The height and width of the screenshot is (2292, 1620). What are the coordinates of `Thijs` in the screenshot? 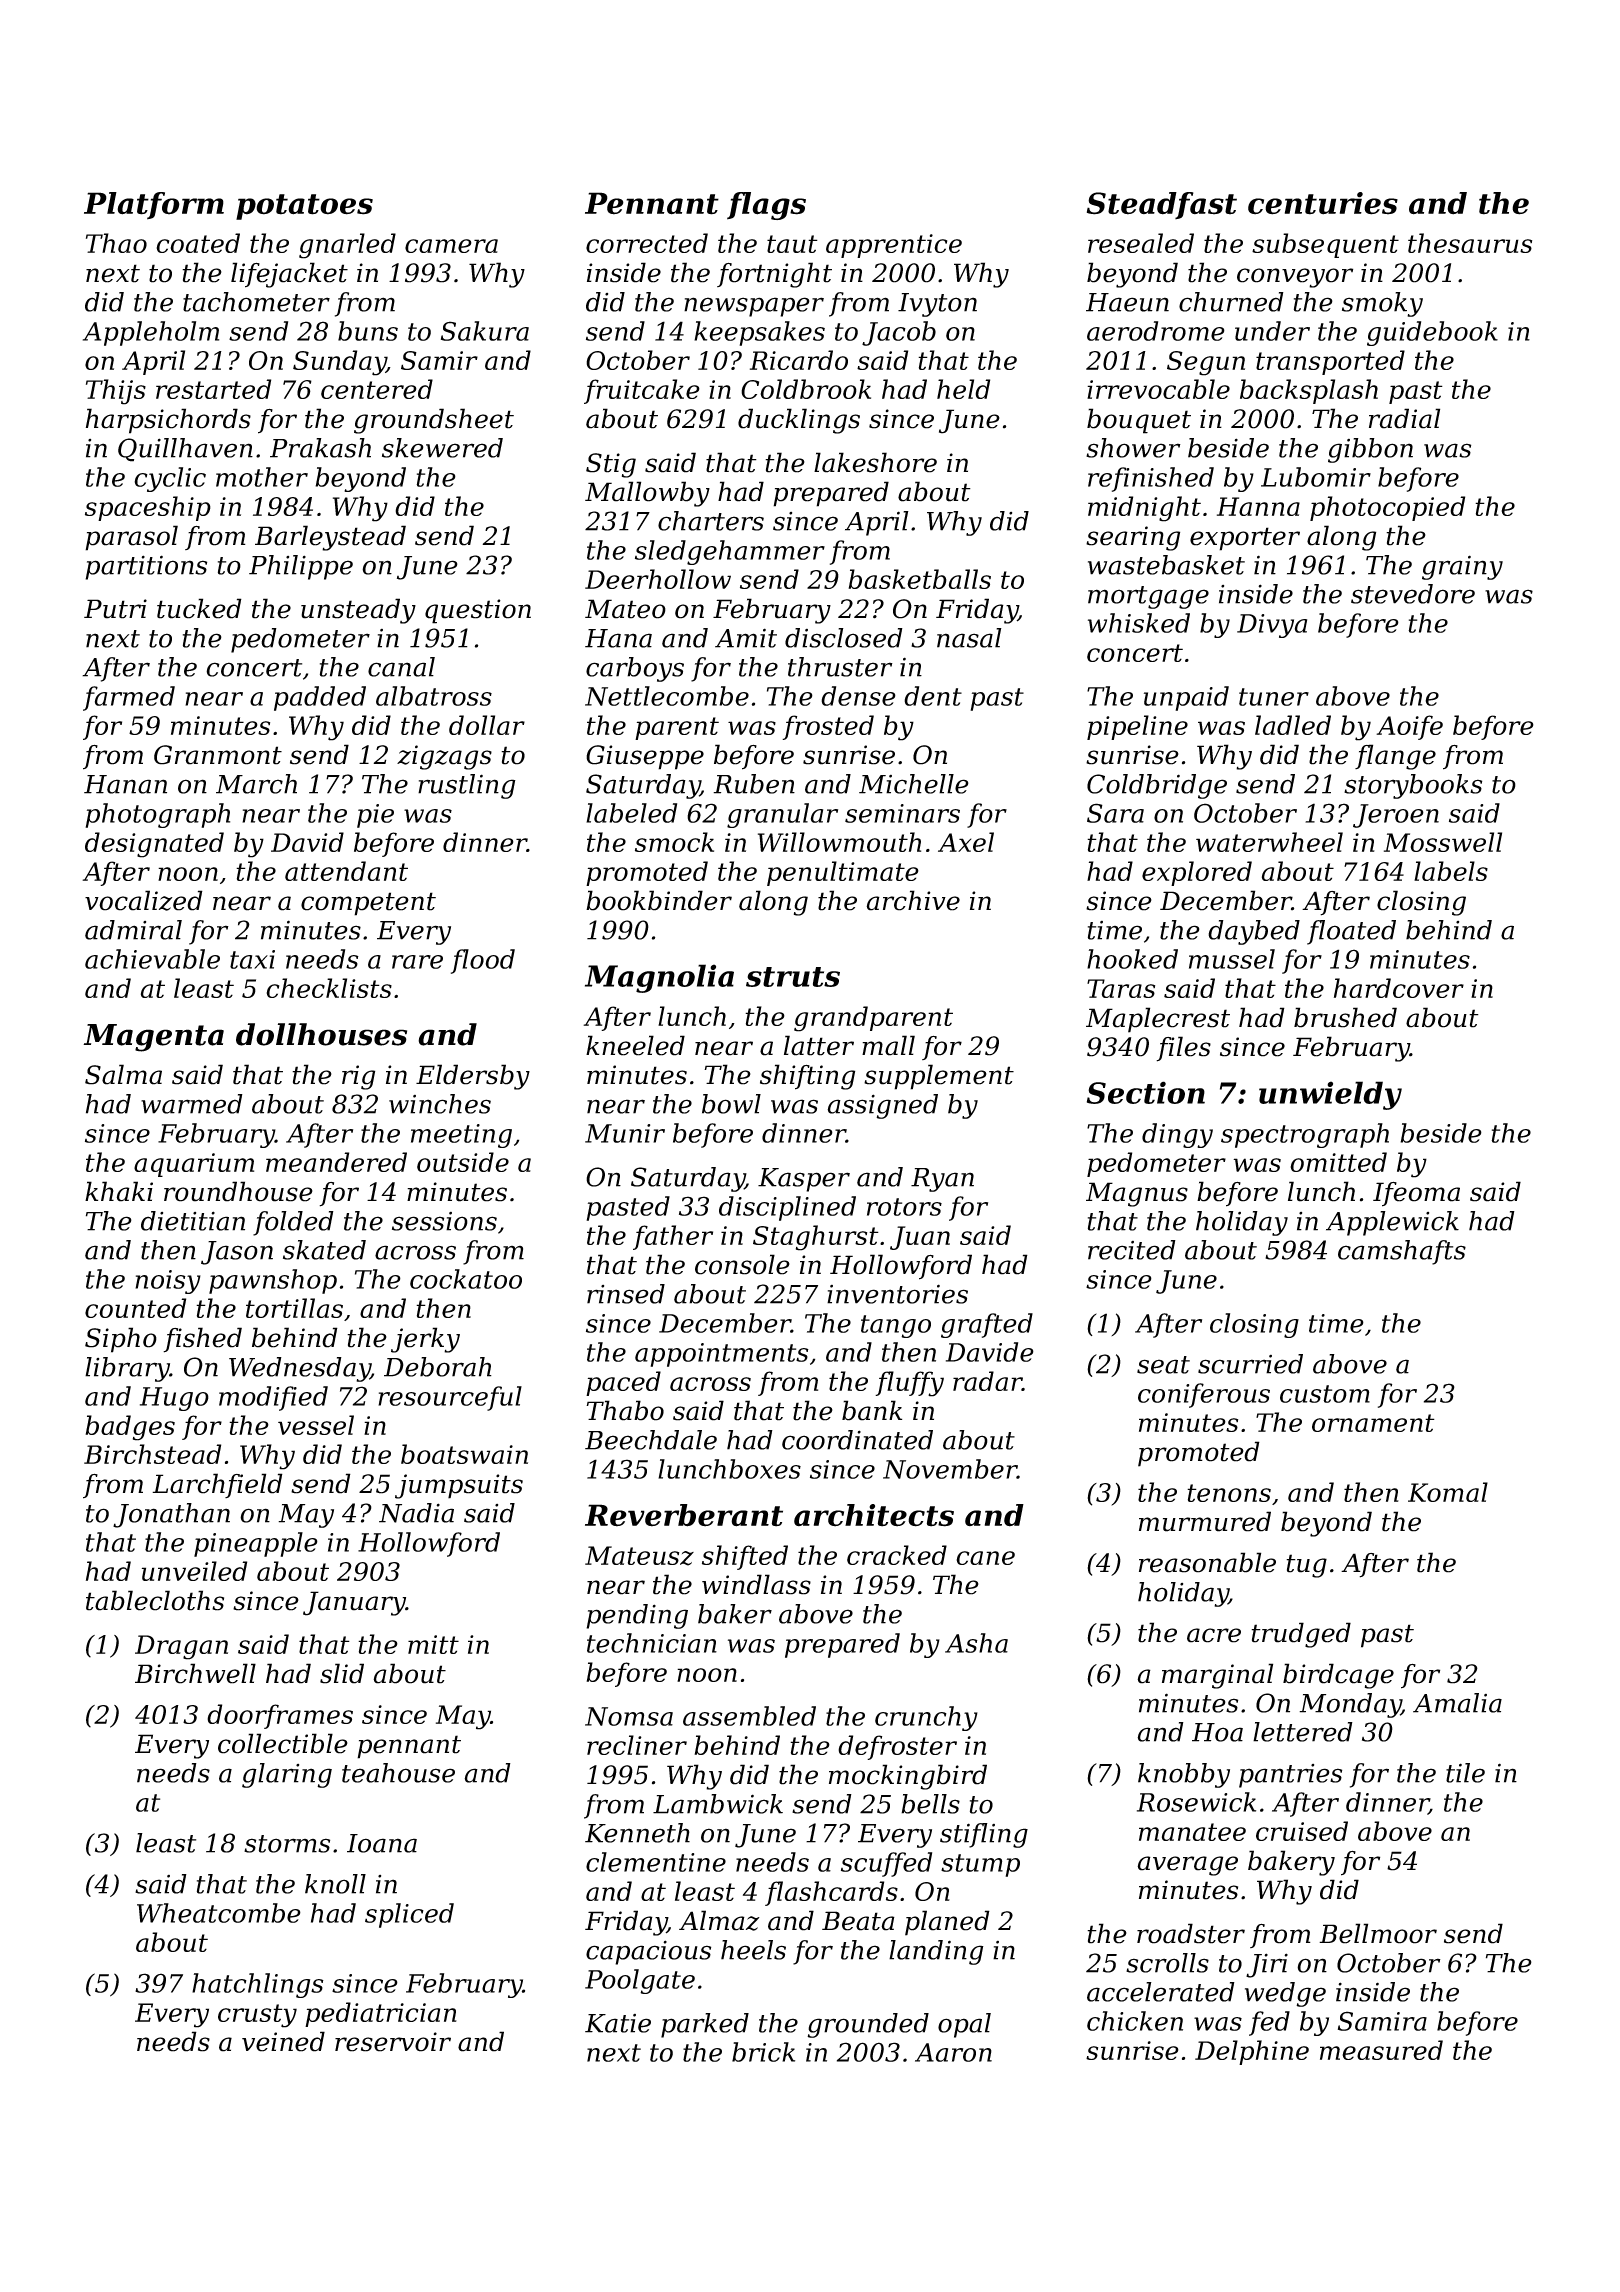 It's located at (116, 392).
